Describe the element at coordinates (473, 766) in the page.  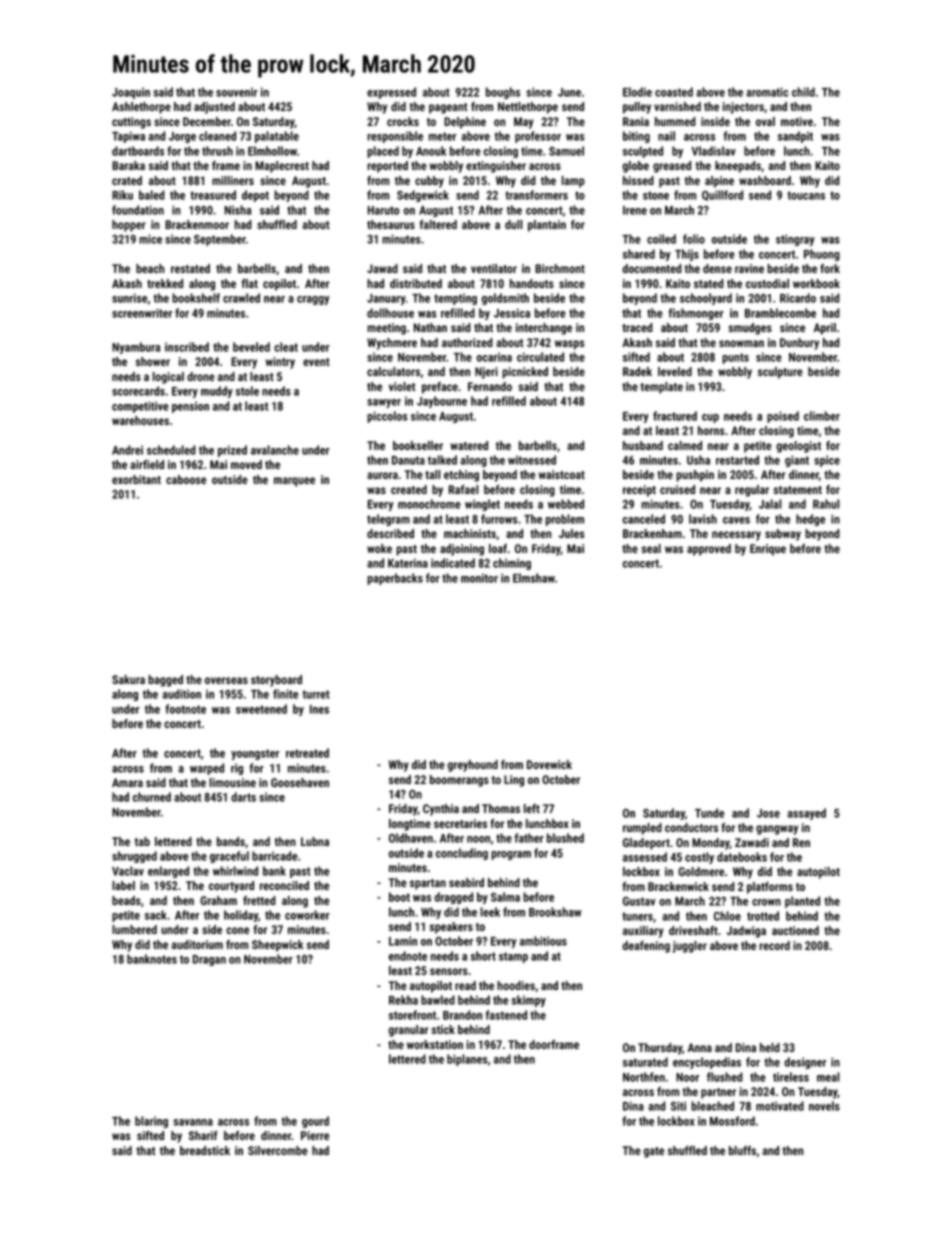
I see `greyhound` at that location.
